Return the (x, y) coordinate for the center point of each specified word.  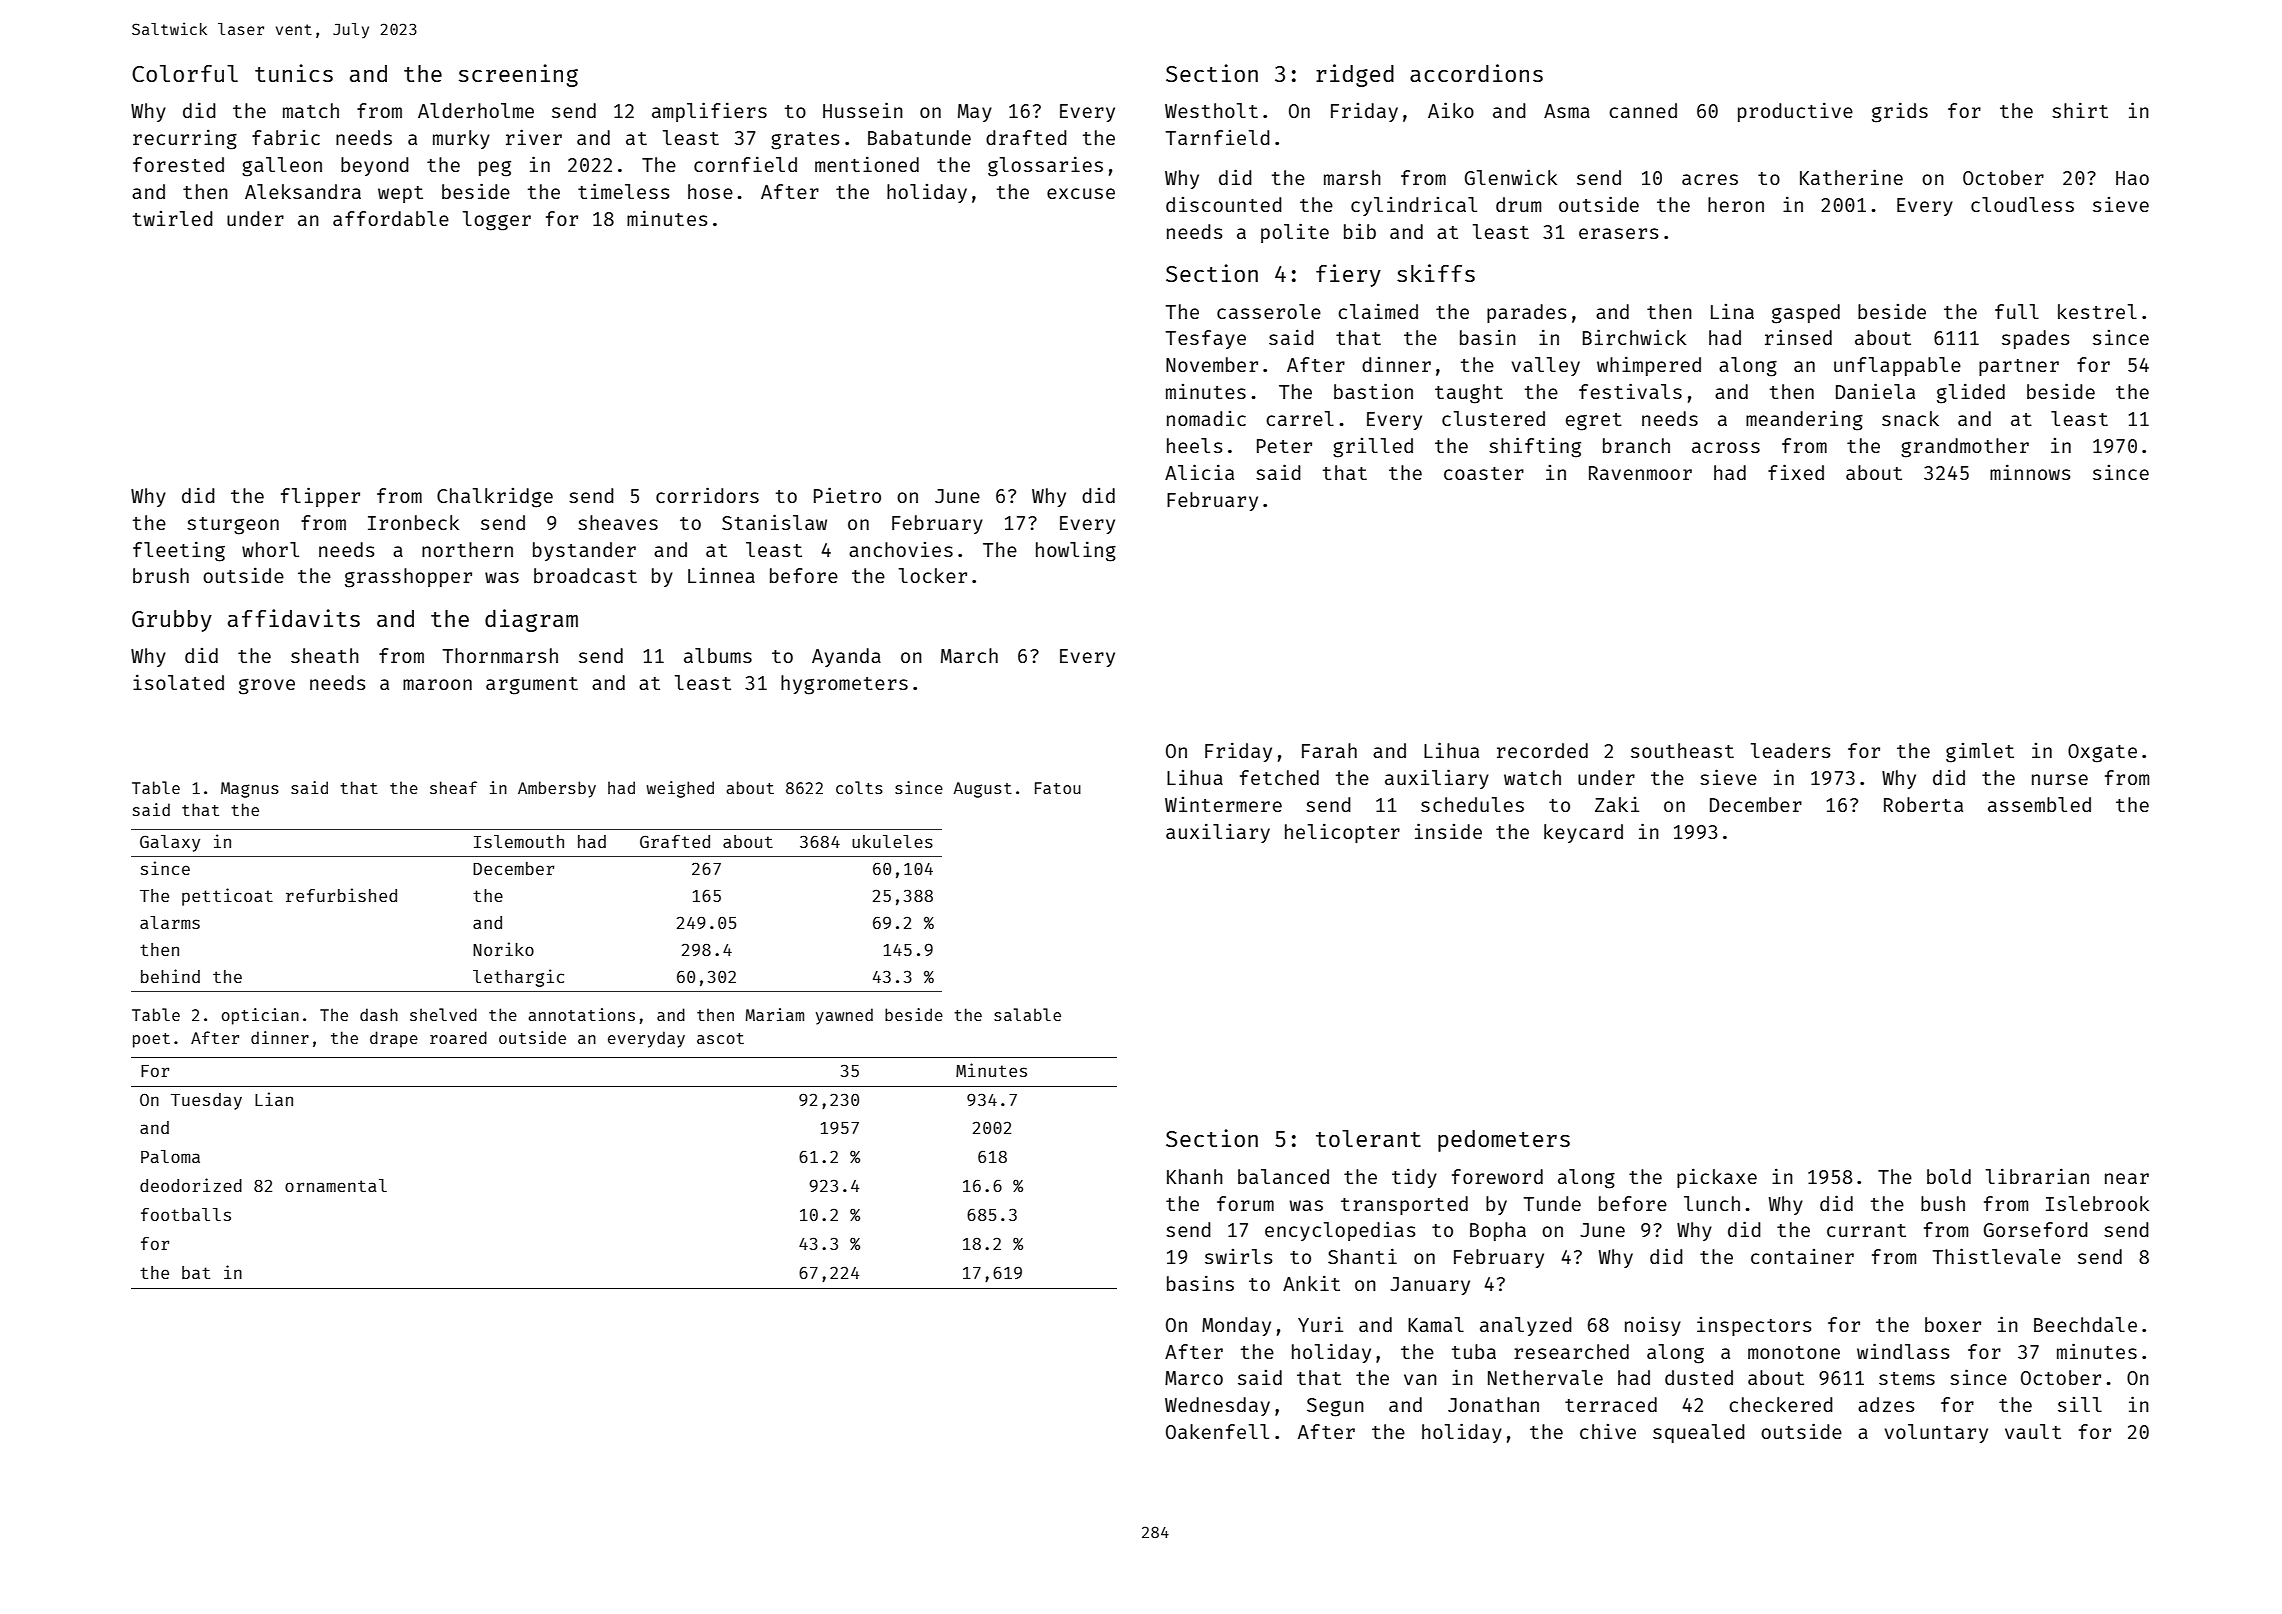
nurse (2060, 779)
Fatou (1058, 788)
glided (1971, 393)
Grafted (675, 841)
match (311, 110)
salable (1027, 1014)
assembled (2039, 804)
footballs (186, 1214)
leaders (1790, 750)
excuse (1081, 193)
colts (859, 787)
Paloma (170, 1156)
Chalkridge (495, 497)
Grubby (172, 621)
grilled (1373, 447)
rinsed (1798, 337)
